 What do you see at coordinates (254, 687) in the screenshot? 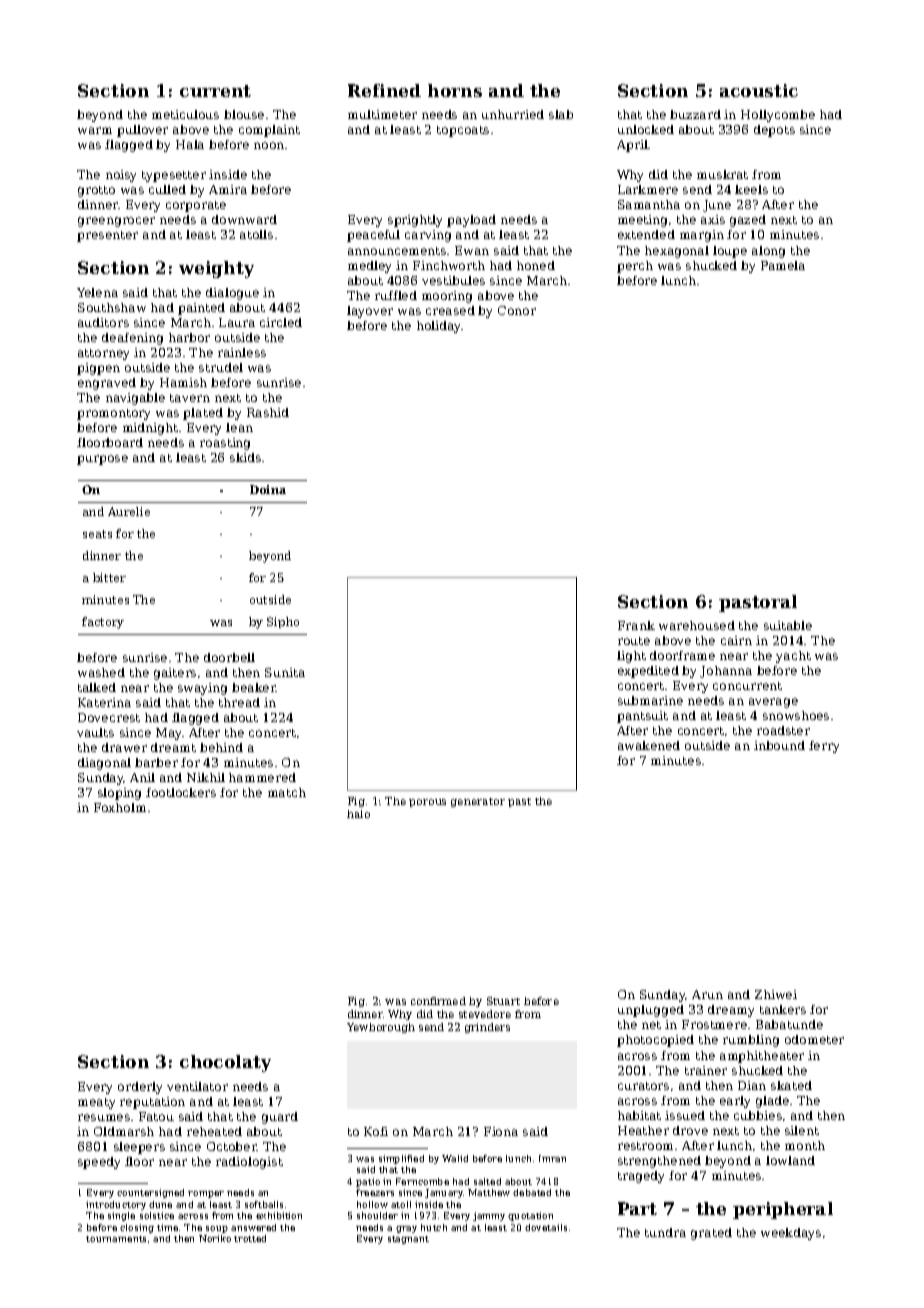
I see `beaker` at bounding box center [254, 687].
